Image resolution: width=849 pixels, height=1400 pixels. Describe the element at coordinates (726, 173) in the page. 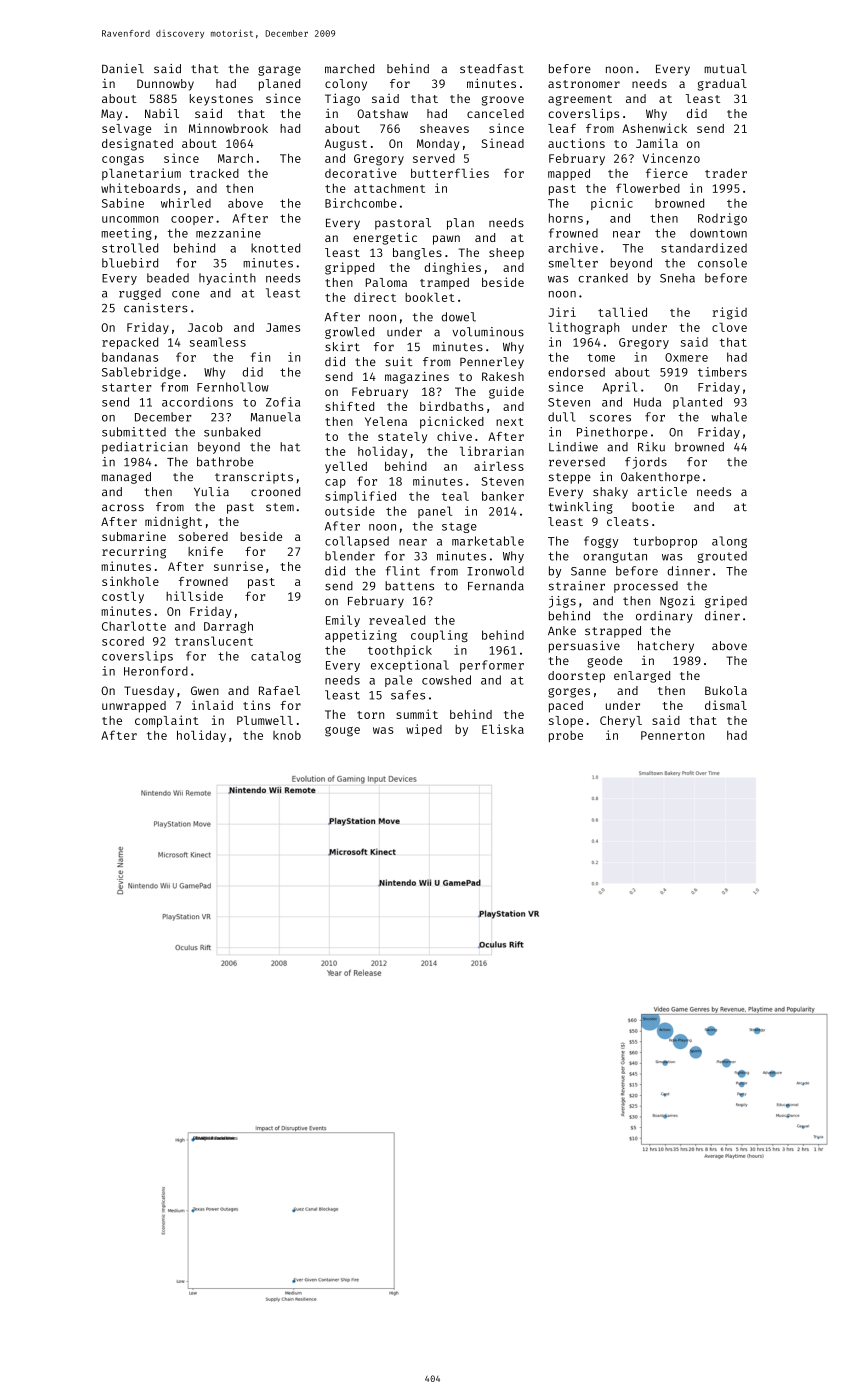

I see `trader` at that location.
